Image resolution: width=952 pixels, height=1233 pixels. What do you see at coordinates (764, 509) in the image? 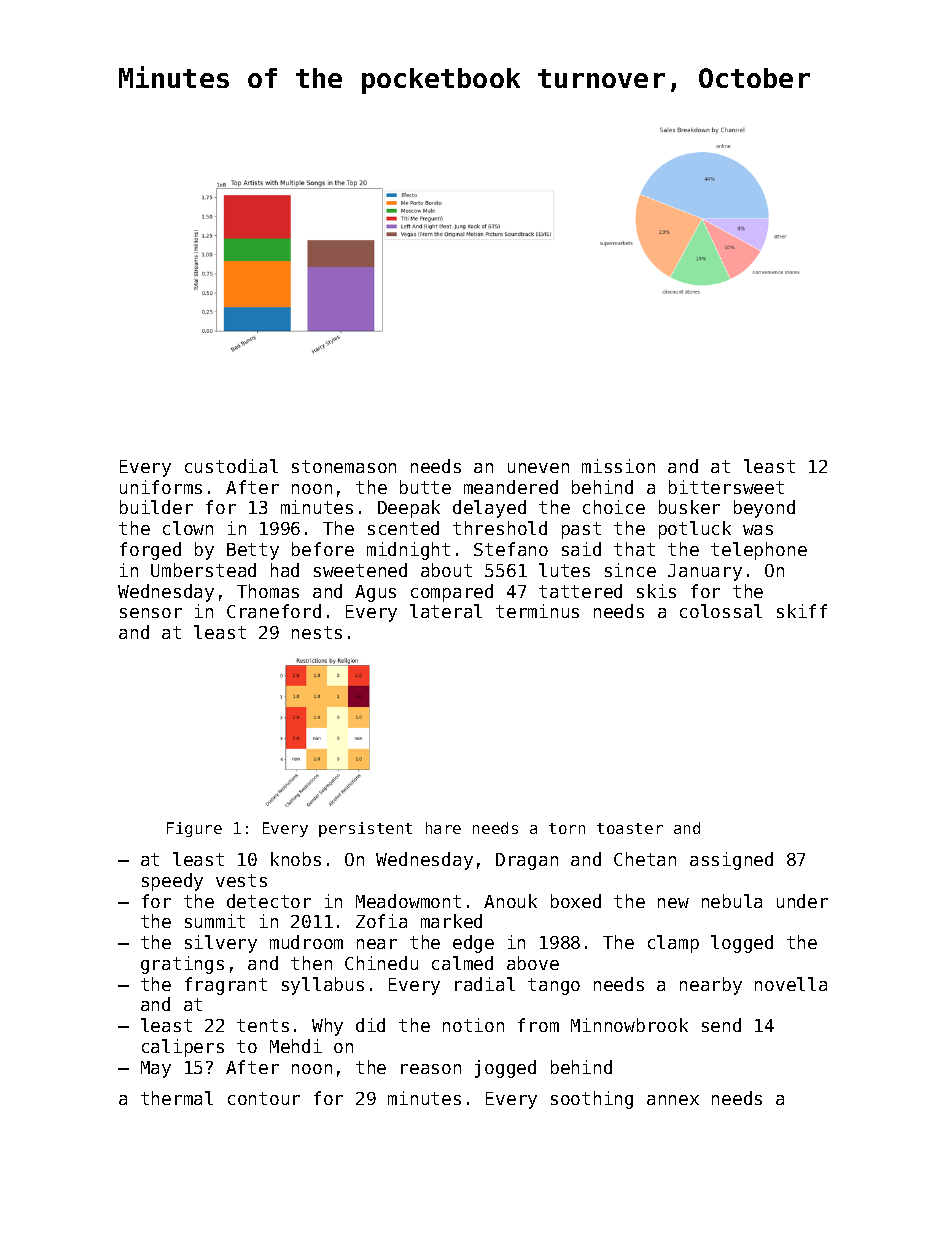
I see `beyond` at bounding box center [764, 509].
